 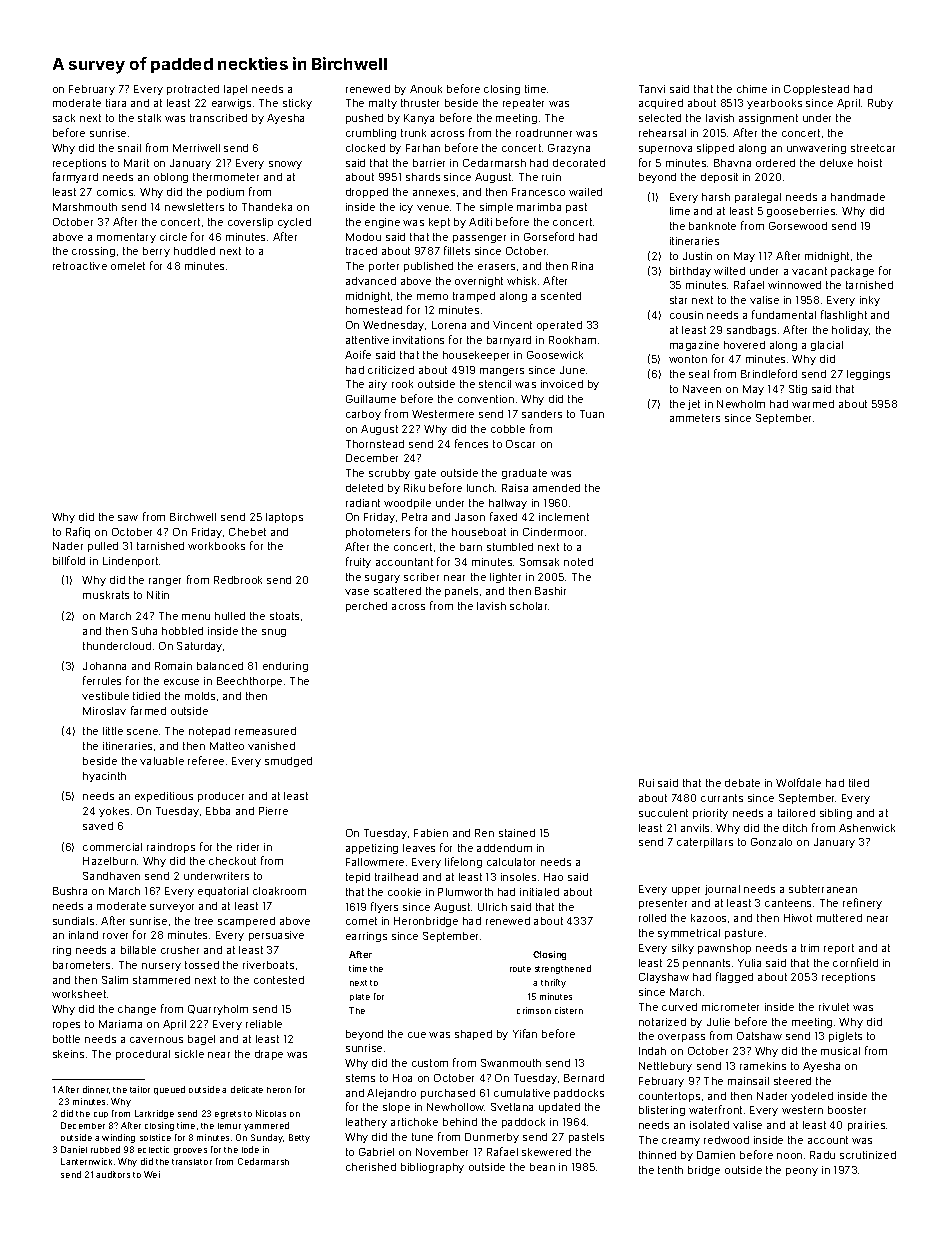 What do you see at coordinates (116, 103) in the screenshot?
I see `tiara` at bounding box center [116, 103].
